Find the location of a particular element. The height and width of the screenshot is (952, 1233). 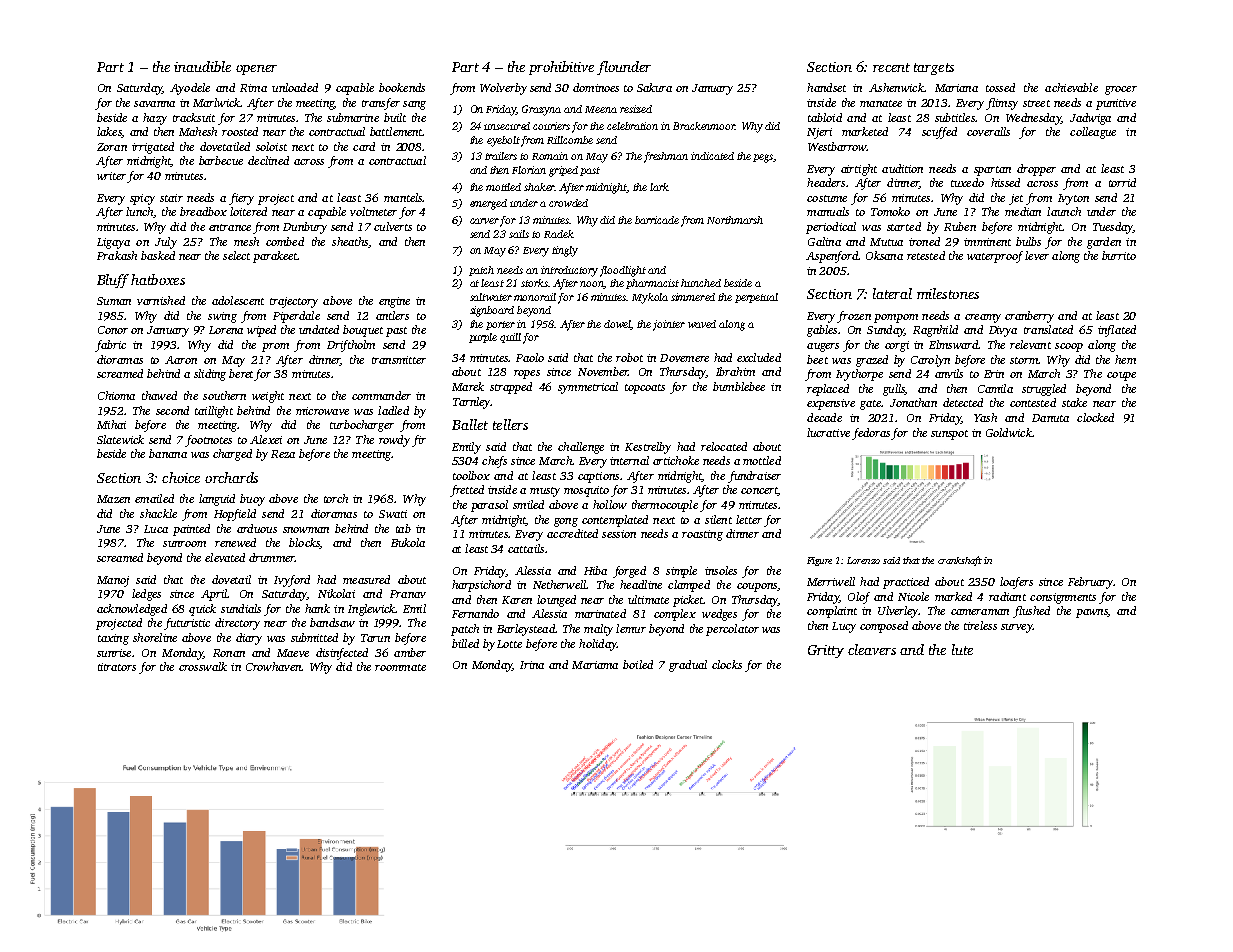

Netherwell is located at coordinates (559, 584).
